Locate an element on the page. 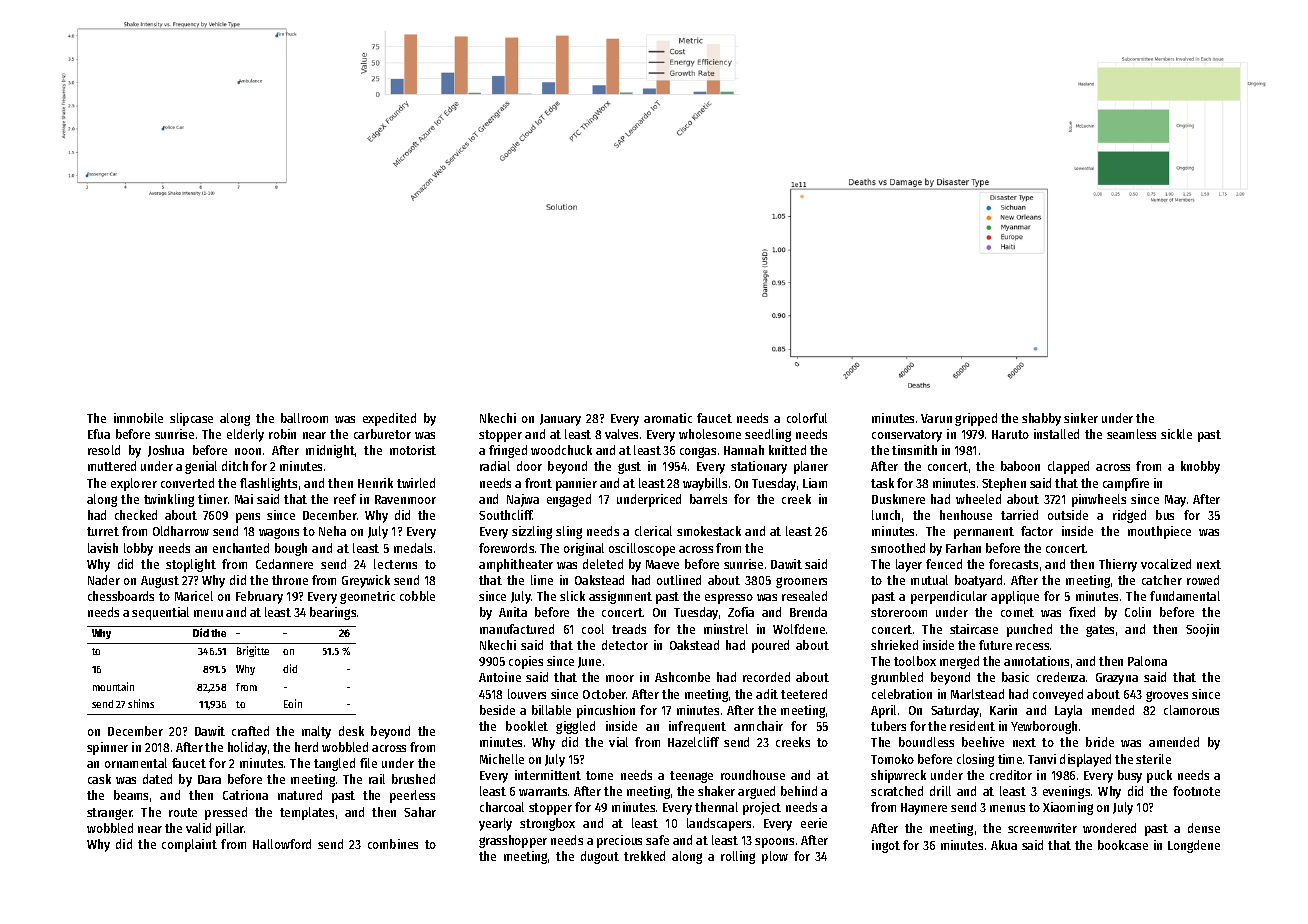  fixed is located at coordinates (1082, 612).
